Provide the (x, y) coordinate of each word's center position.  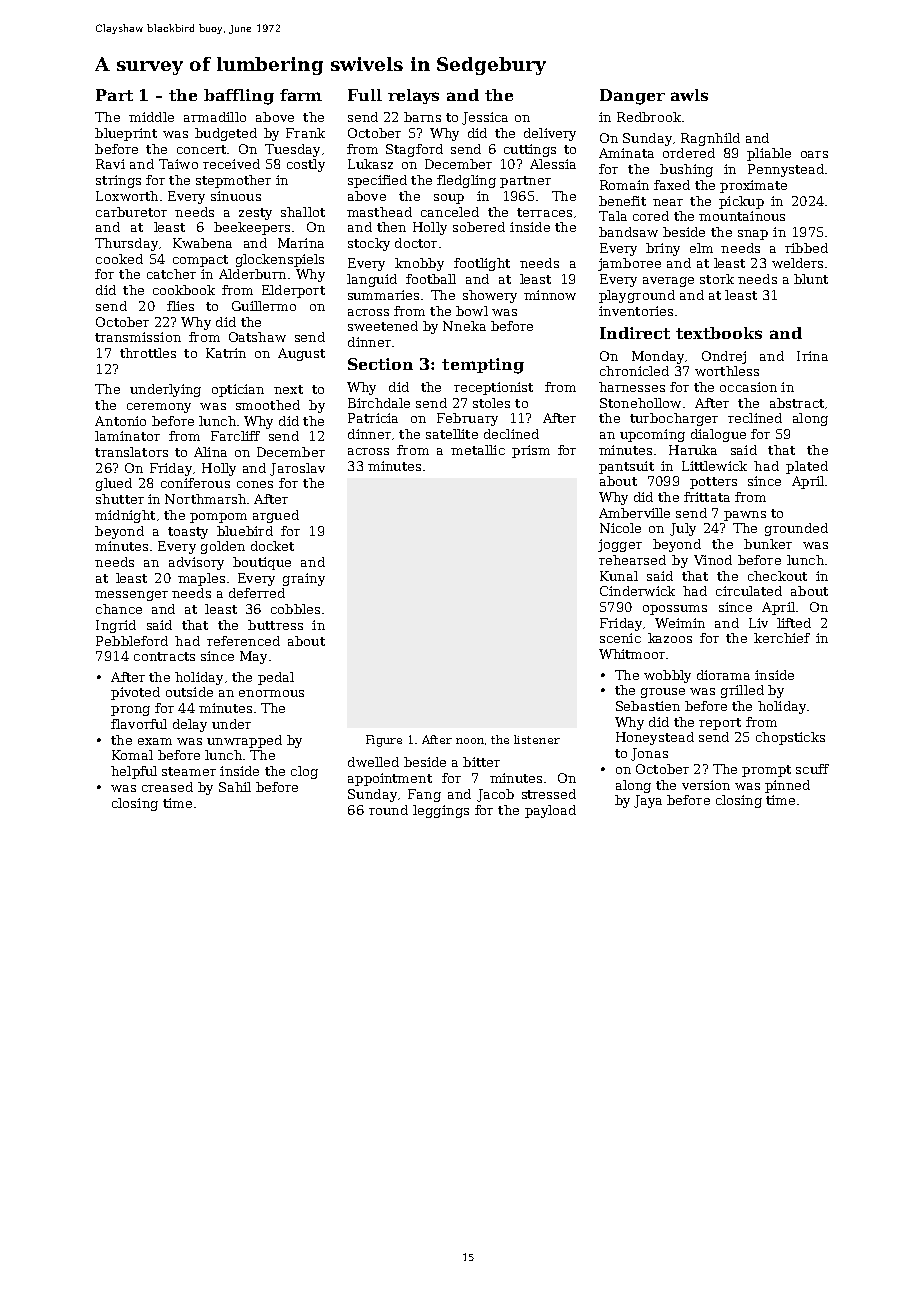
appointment (390, 779)
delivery (550, 134)
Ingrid (116, 626)
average (668, 282)
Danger (632, 97)
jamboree (629, 264)
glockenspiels (280, 260)
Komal (132, 755)
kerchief (782, 638)
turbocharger (674, 419)
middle (151, 117)
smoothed (268, 405)
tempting (483, 366)
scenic (620, 638)
